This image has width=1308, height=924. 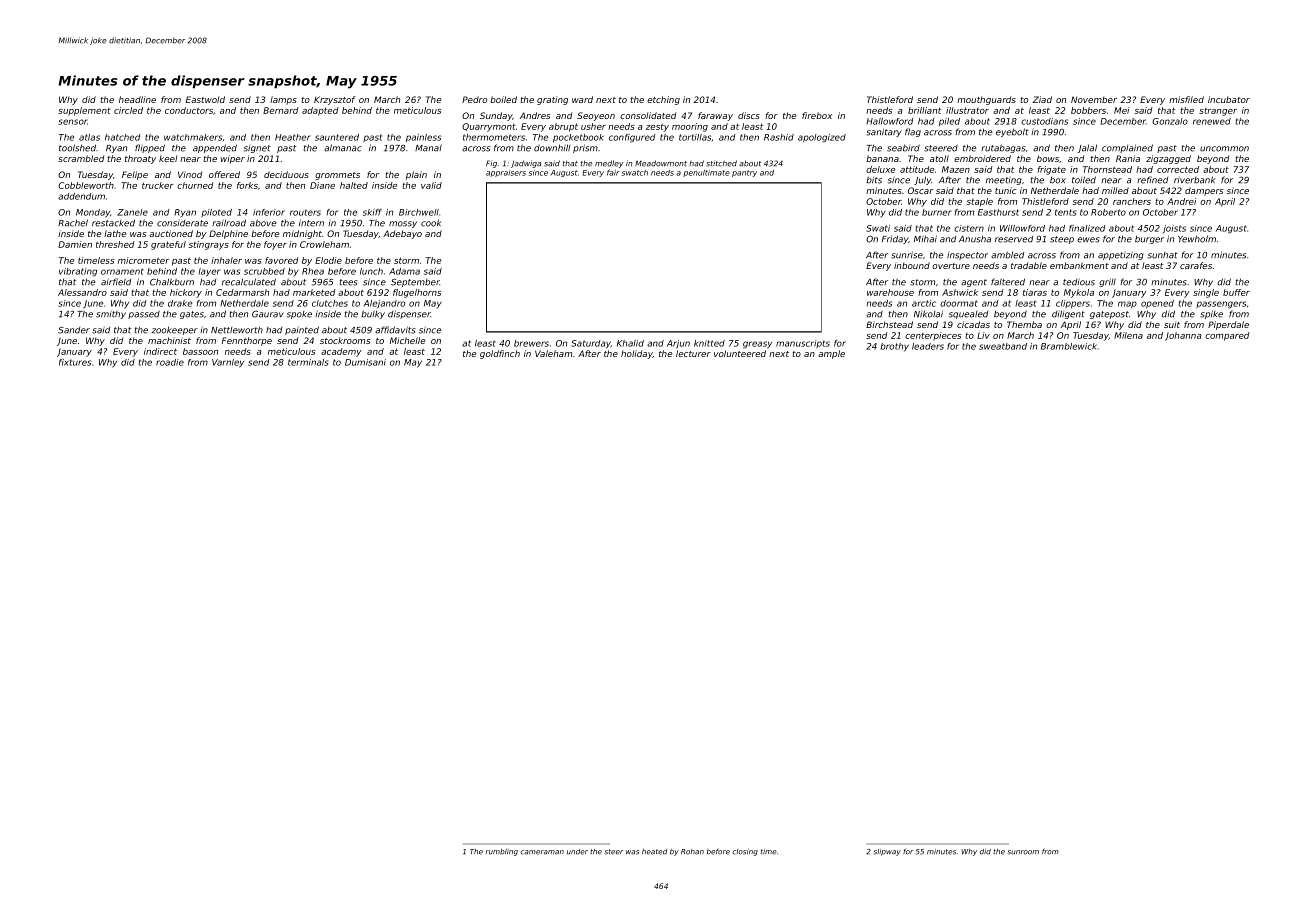 I want to click on rumbling, so click(x=502, y=852).
